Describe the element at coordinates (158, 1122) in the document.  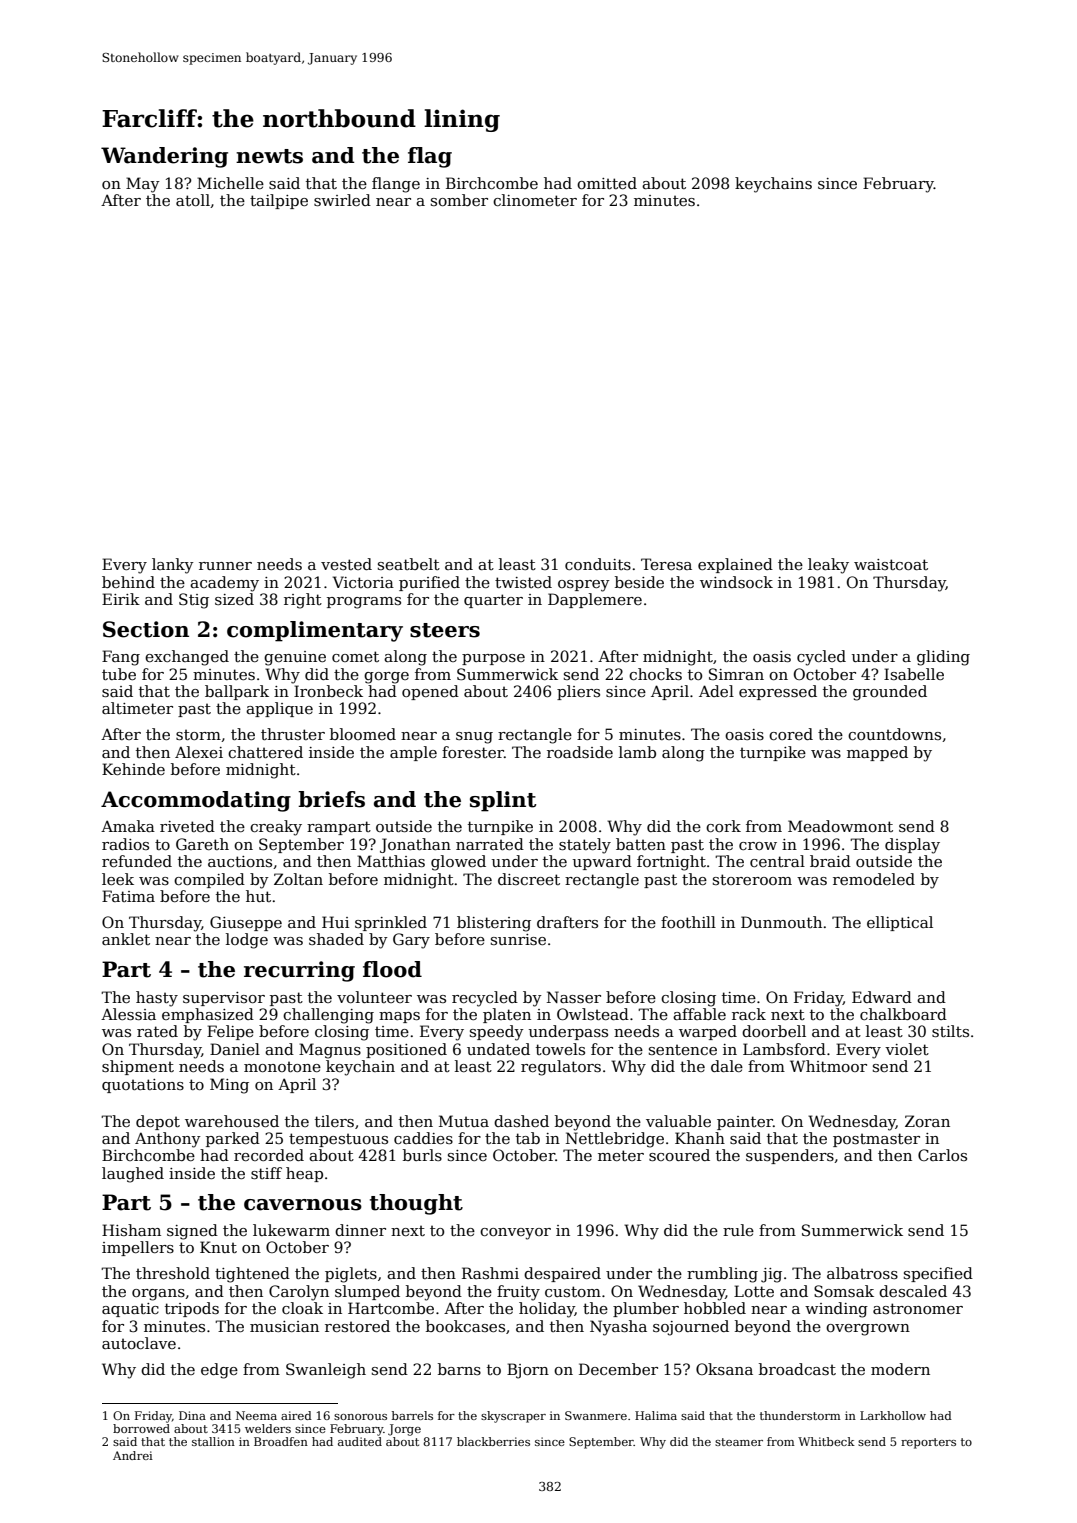
I see `depot` at that location.
